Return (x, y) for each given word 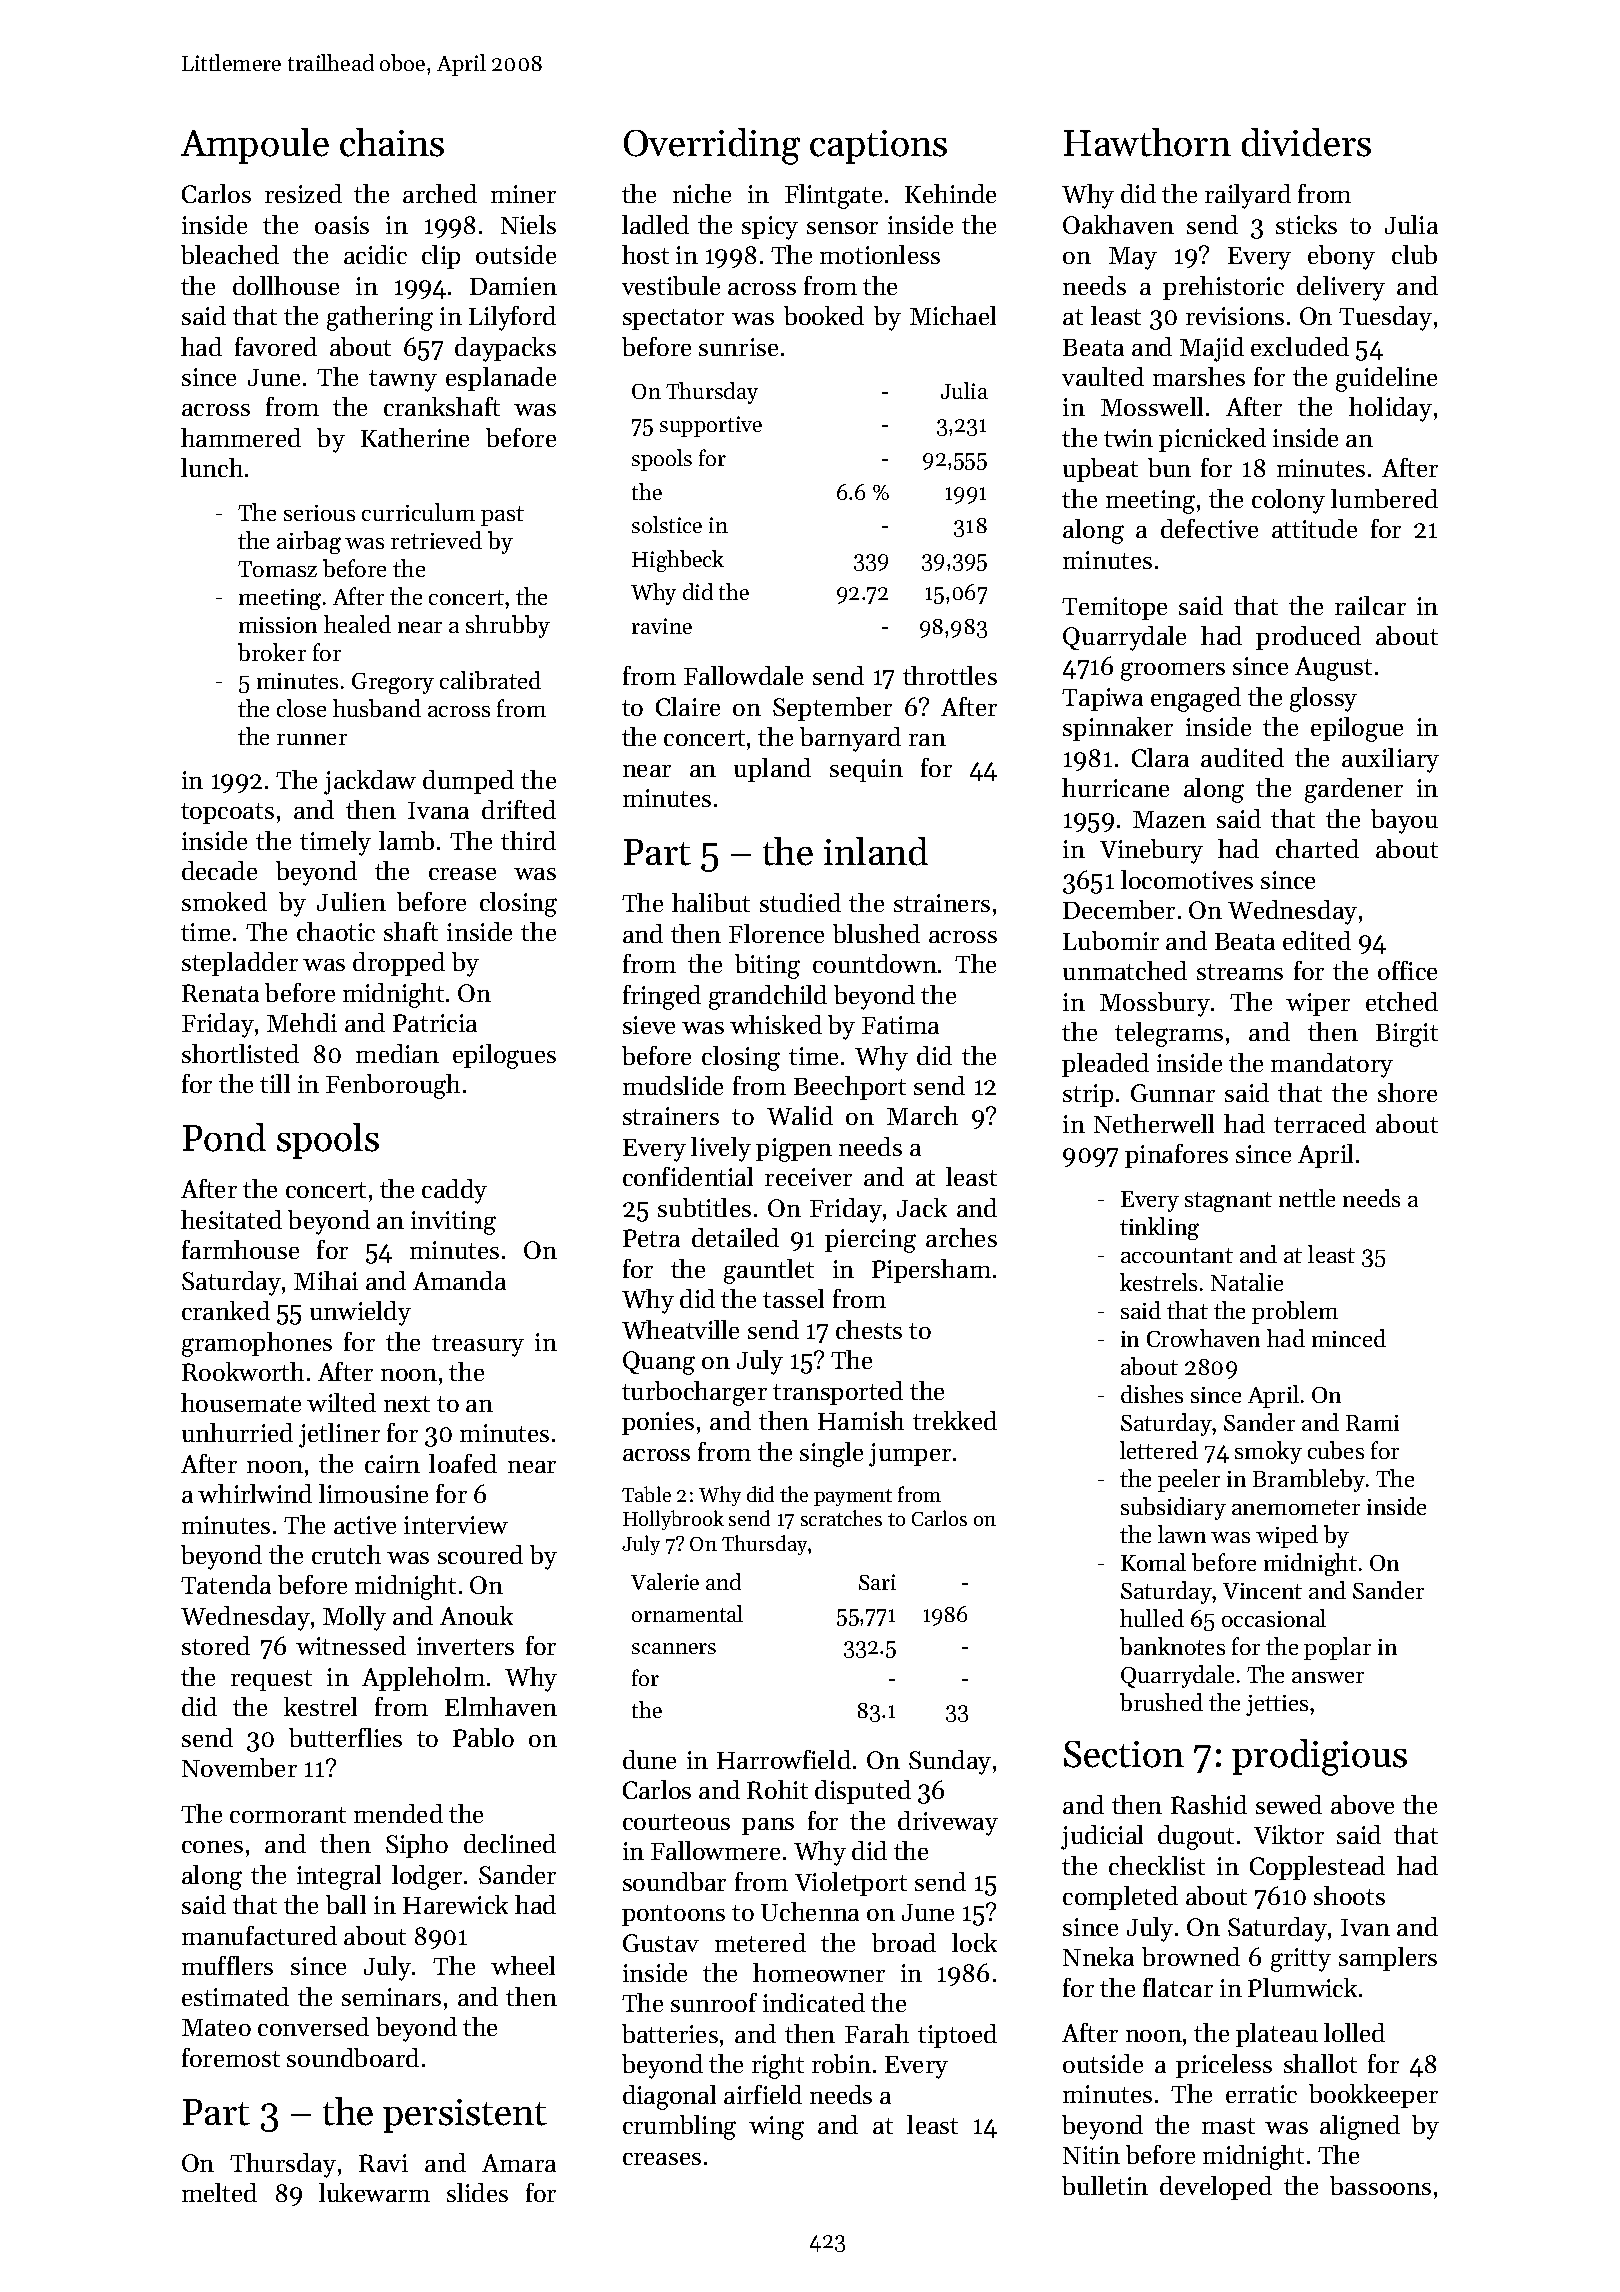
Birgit (1407, 1035)
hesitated (231, 1219)
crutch (346, 1554)
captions (878, 147)
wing (776, 2128)
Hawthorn (1147, 142)
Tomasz (277, 569)
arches (961, 1237)
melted (219, 2192)
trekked (955, 1420)
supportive (711, 426)
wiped (1287, 1536)
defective (1209, 528)
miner (523, 194)
